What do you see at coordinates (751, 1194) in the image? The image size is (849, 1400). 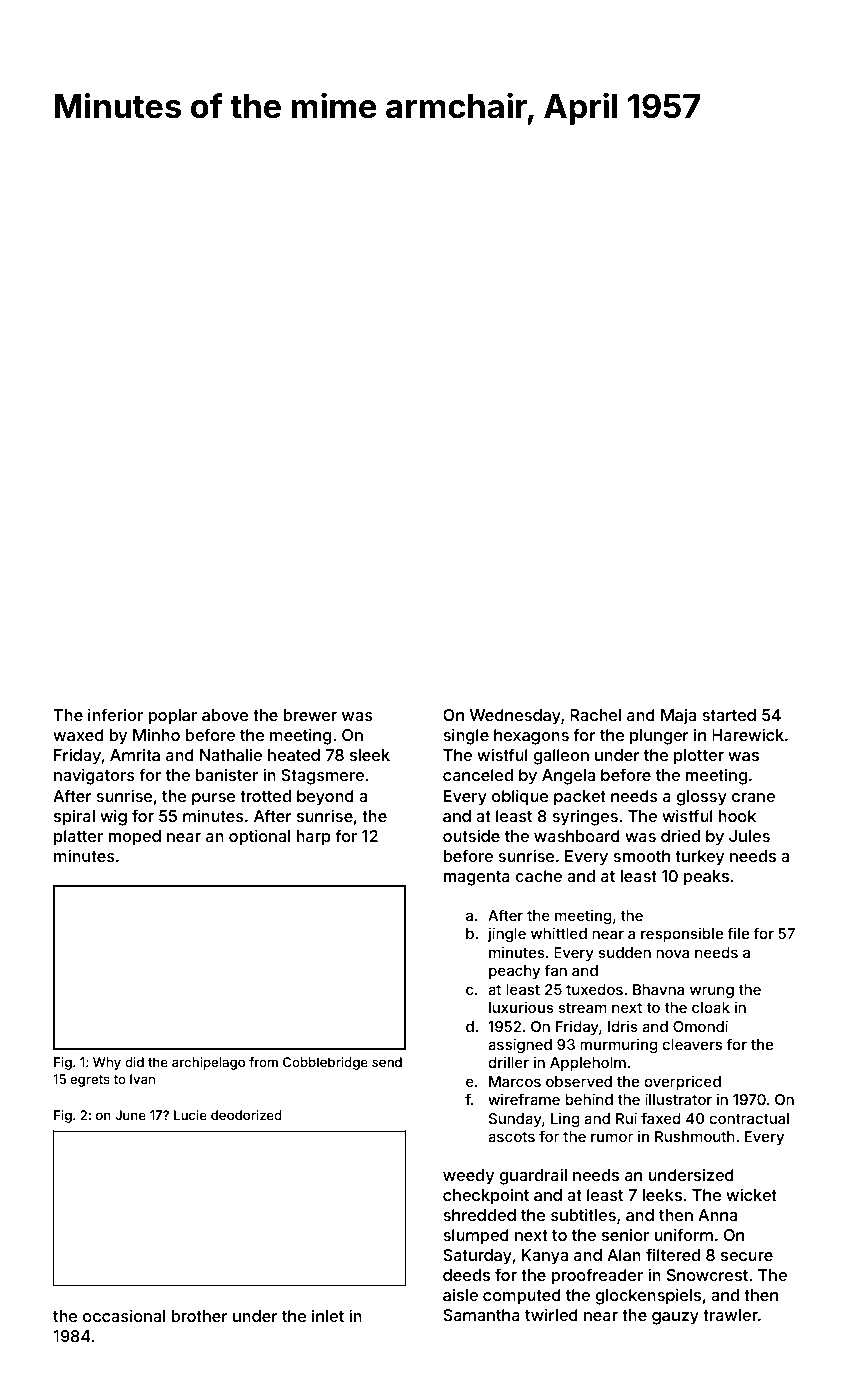 I see `wicket` at bounding box center [751, 1194].
